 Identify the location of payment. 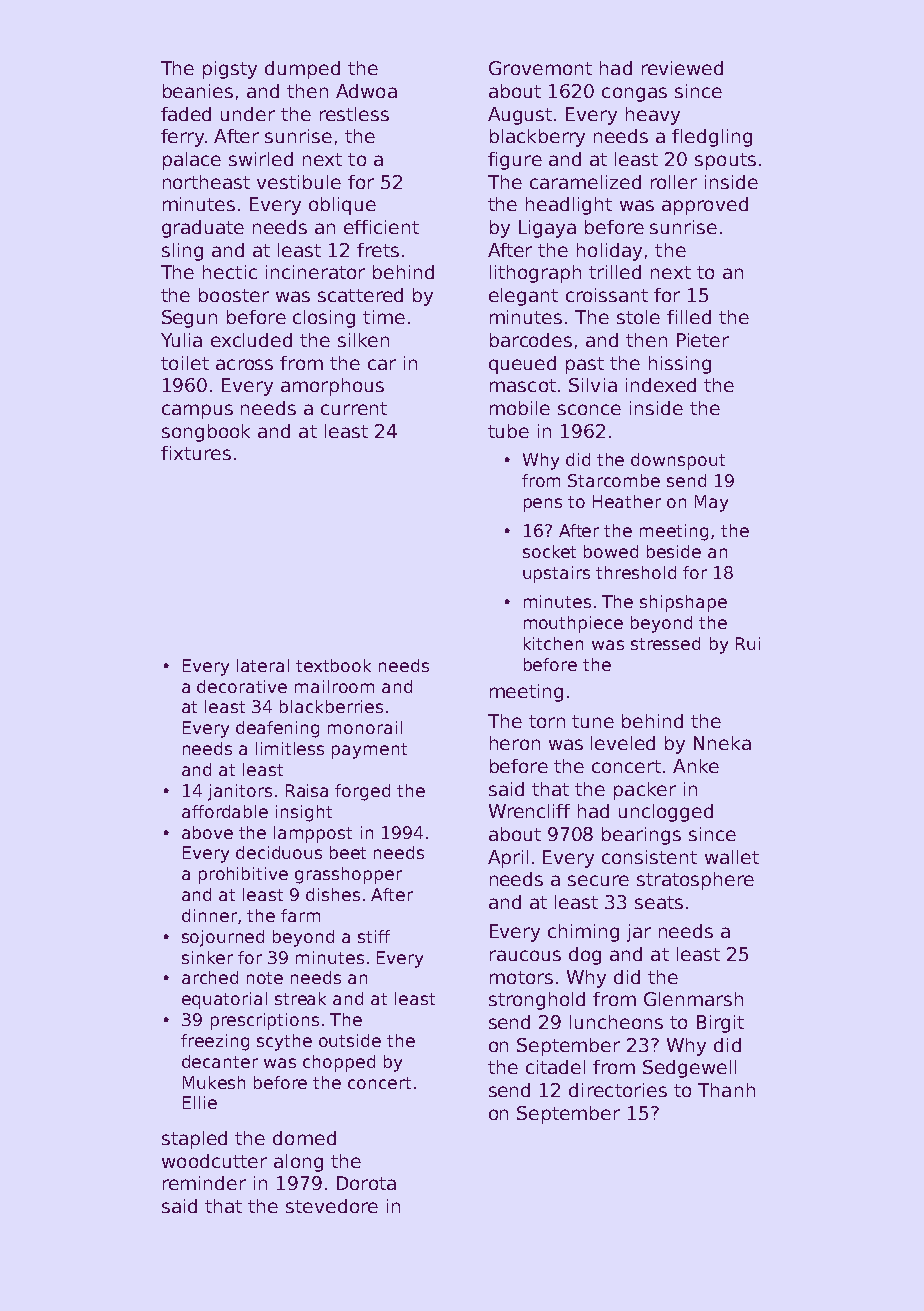
(369, 751).
